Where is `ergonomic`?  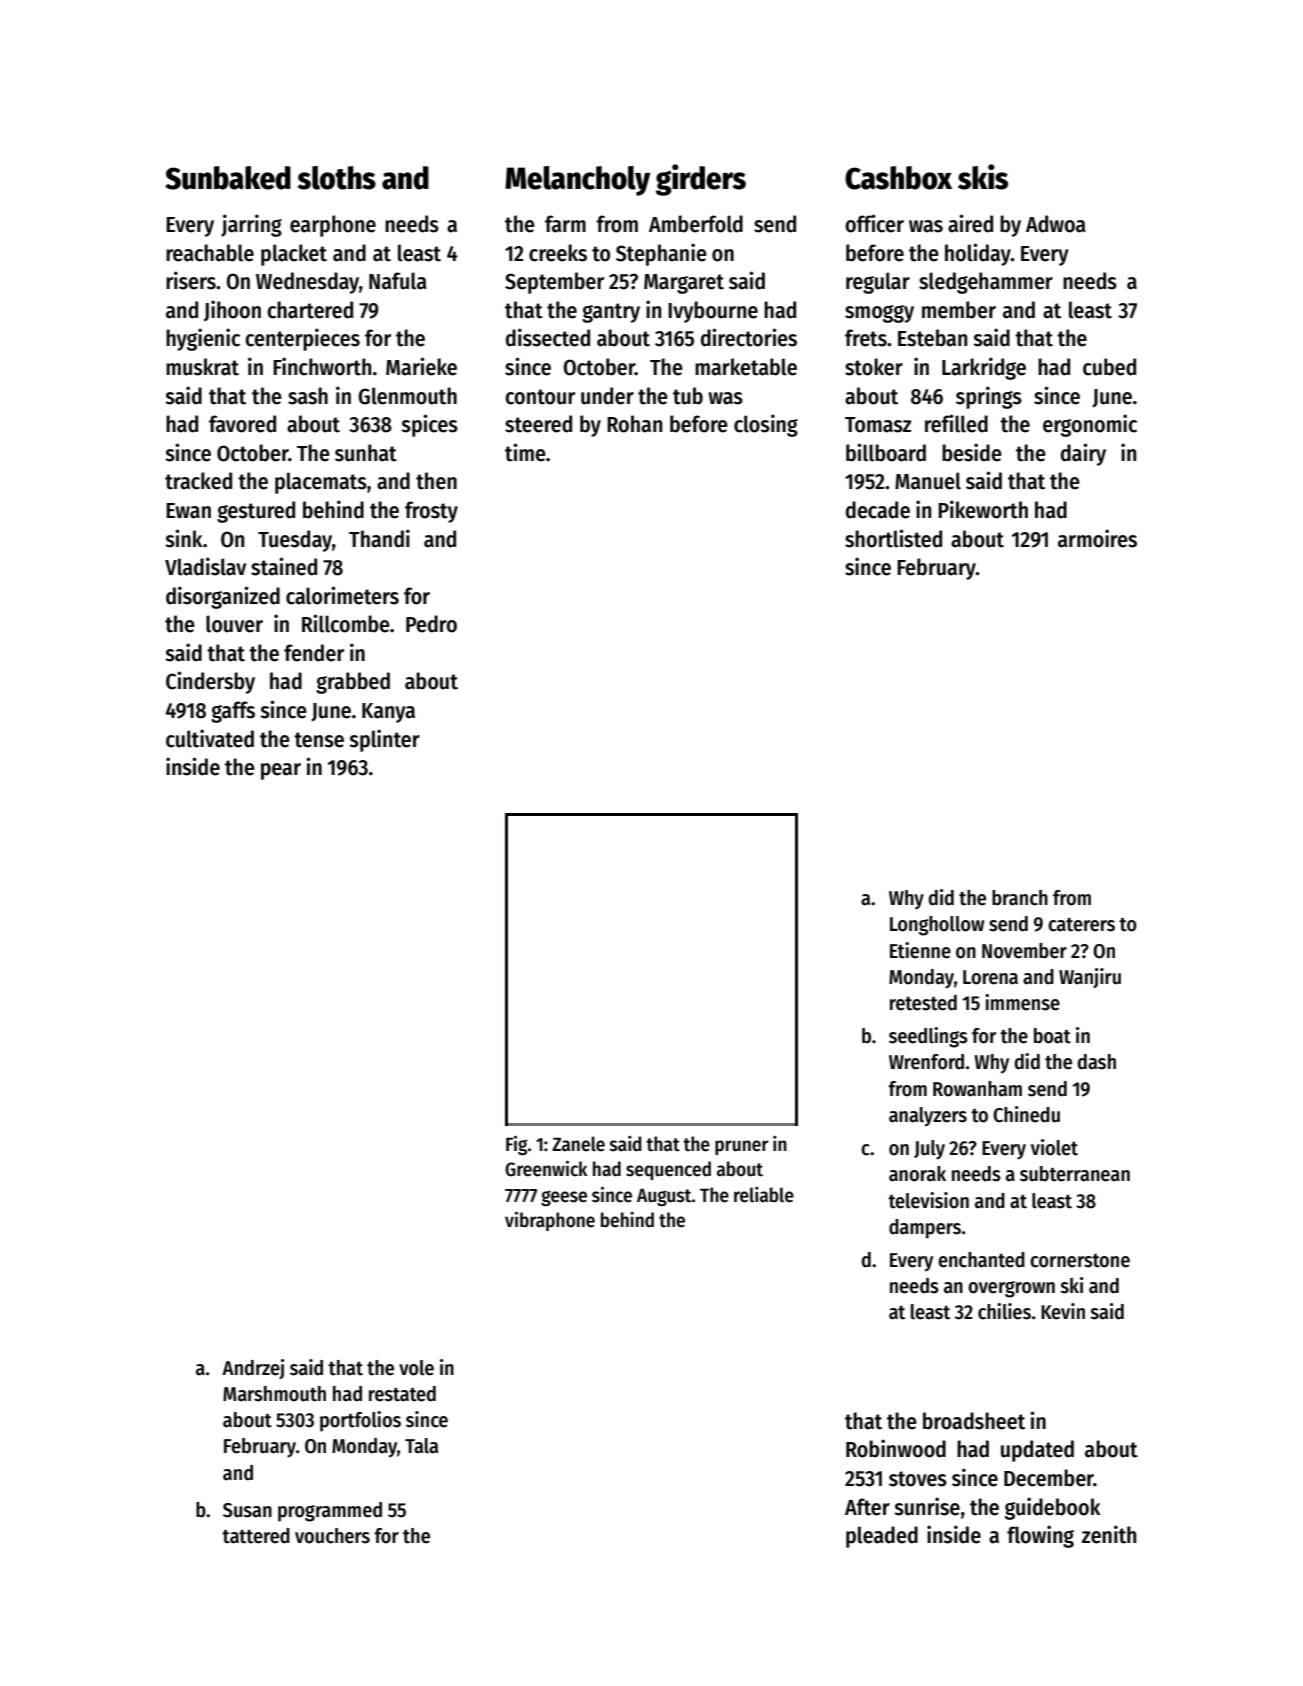
ergonomic is located at coordinates (1090, 425).
